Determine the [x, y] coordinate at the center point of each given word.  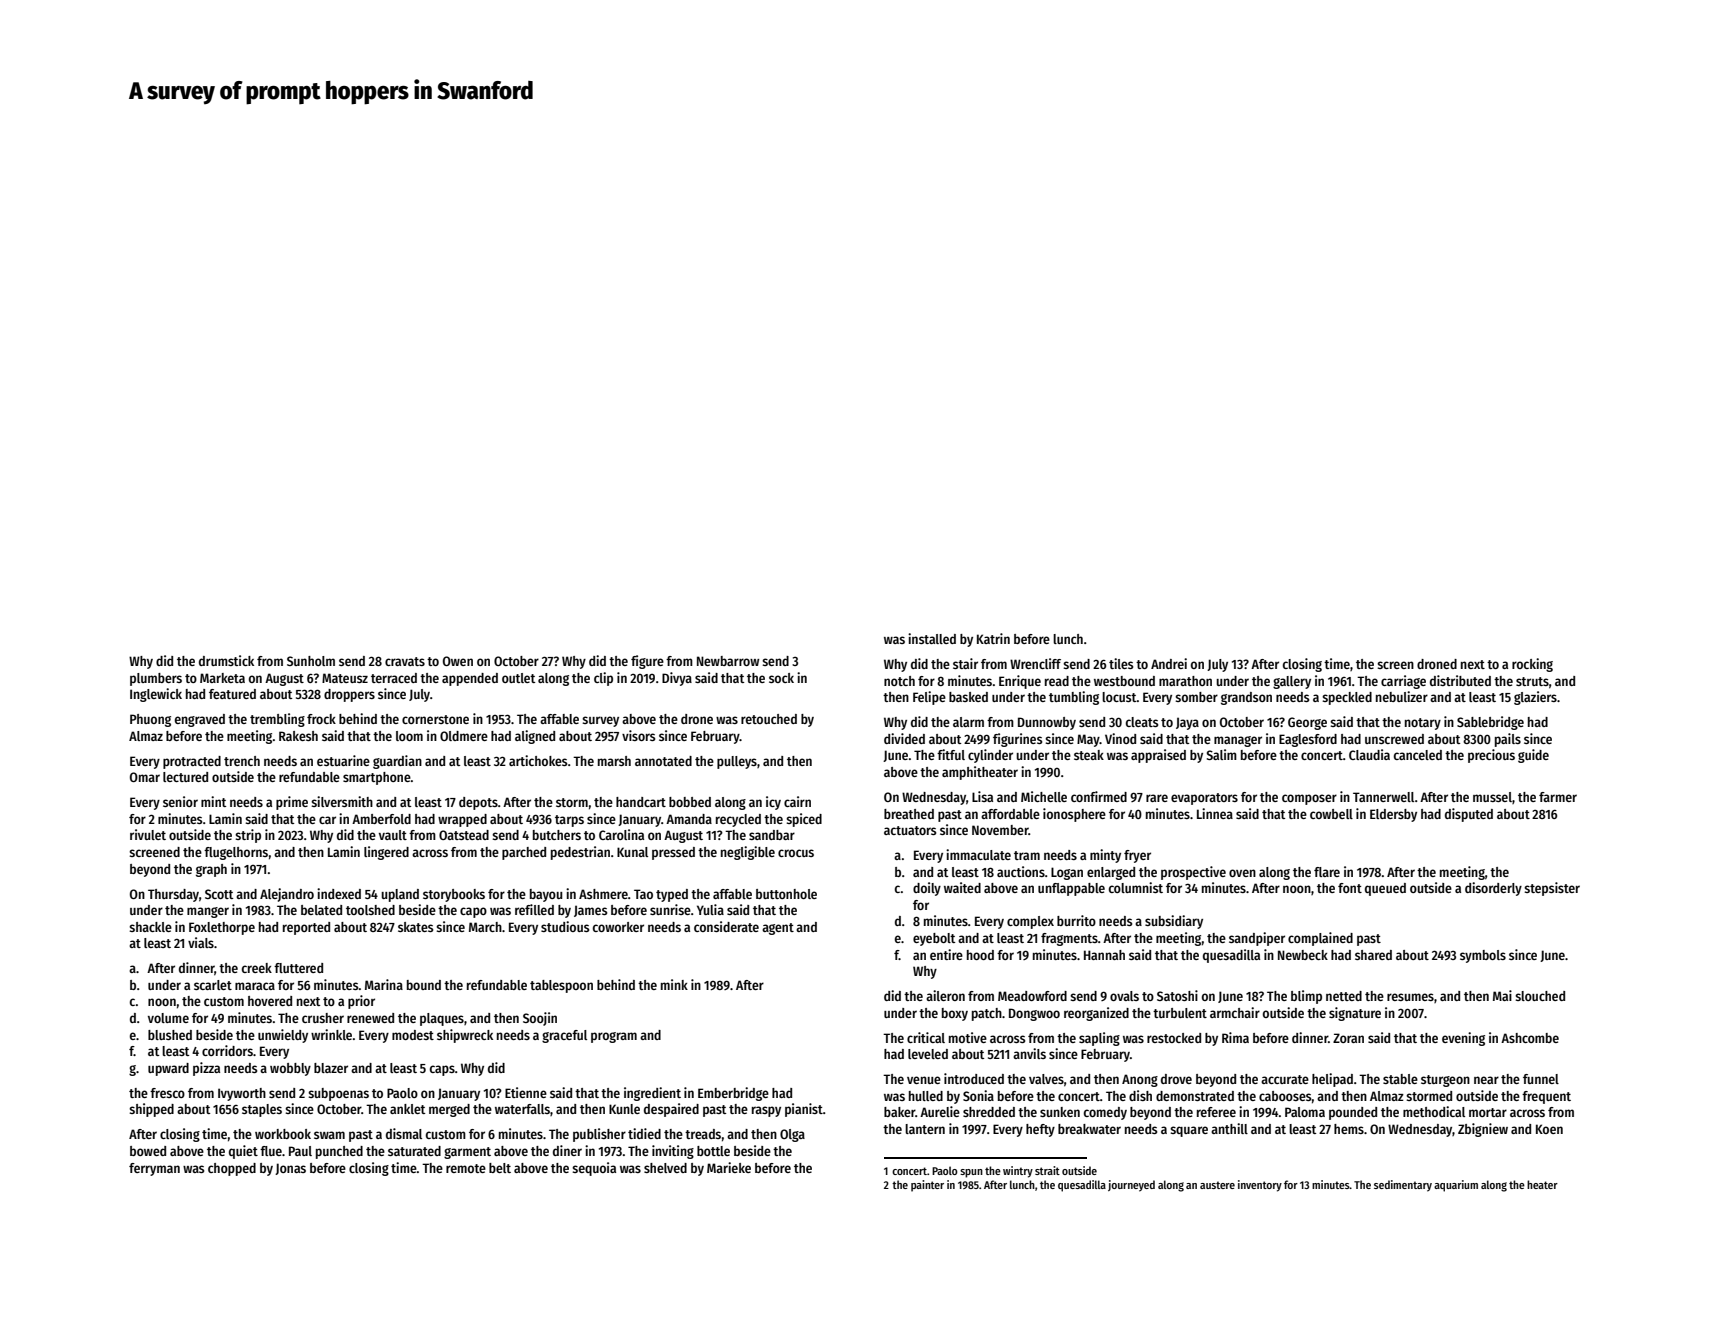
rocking [1532, 665]
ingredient [652, 1094]
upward [168, 1069]
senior [180, 801]
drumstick [226, 660]
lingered [386, 853]
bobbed [690, 802]
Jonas [290, 1169]
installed [932, 638]
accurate [1285, 1079]
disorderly [1493, 889]
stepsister [1552, 889]
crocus [796, 853]
